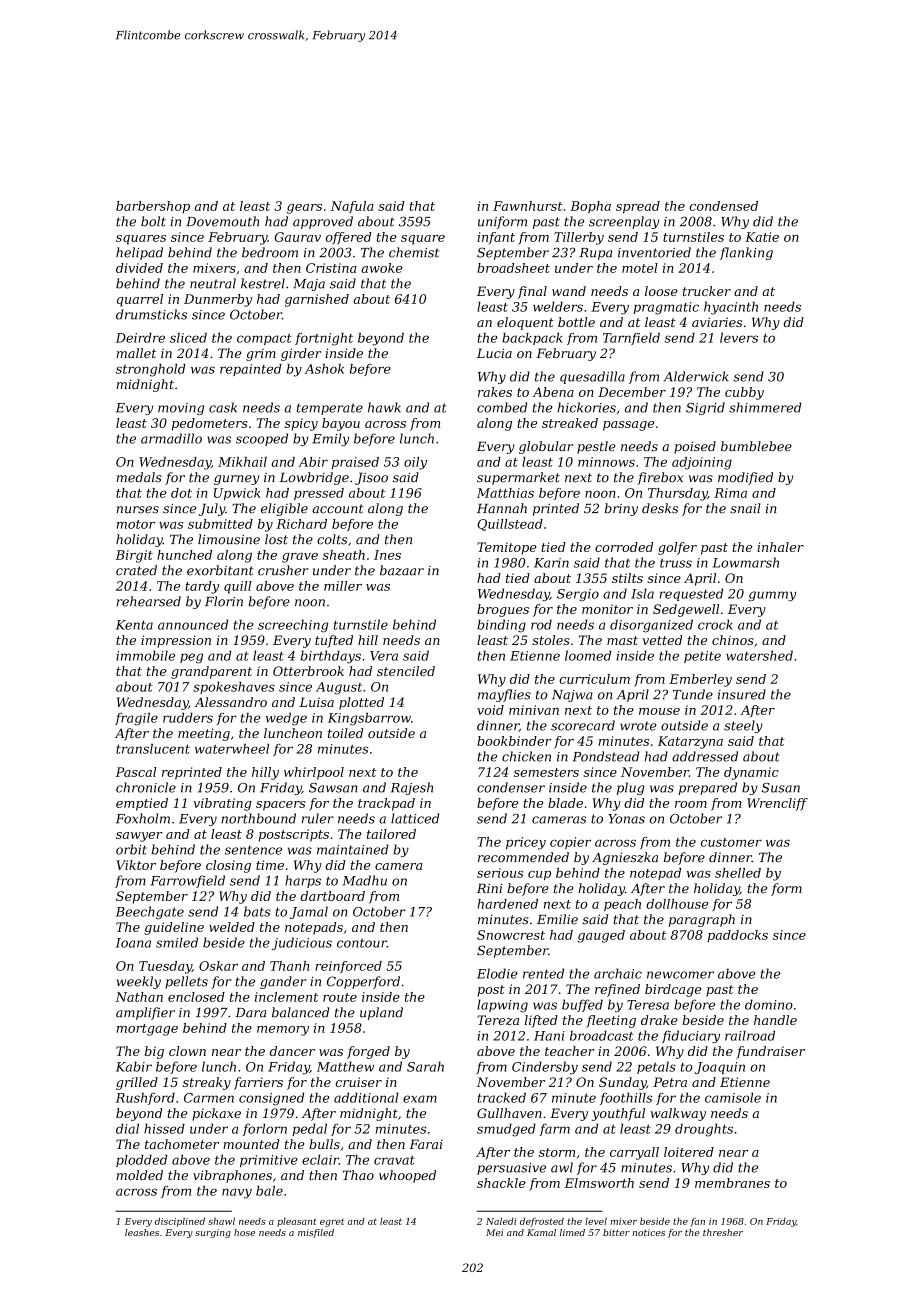  Describe the element at coordinates (738, 873) in the page. I see `shelled` at that location.
